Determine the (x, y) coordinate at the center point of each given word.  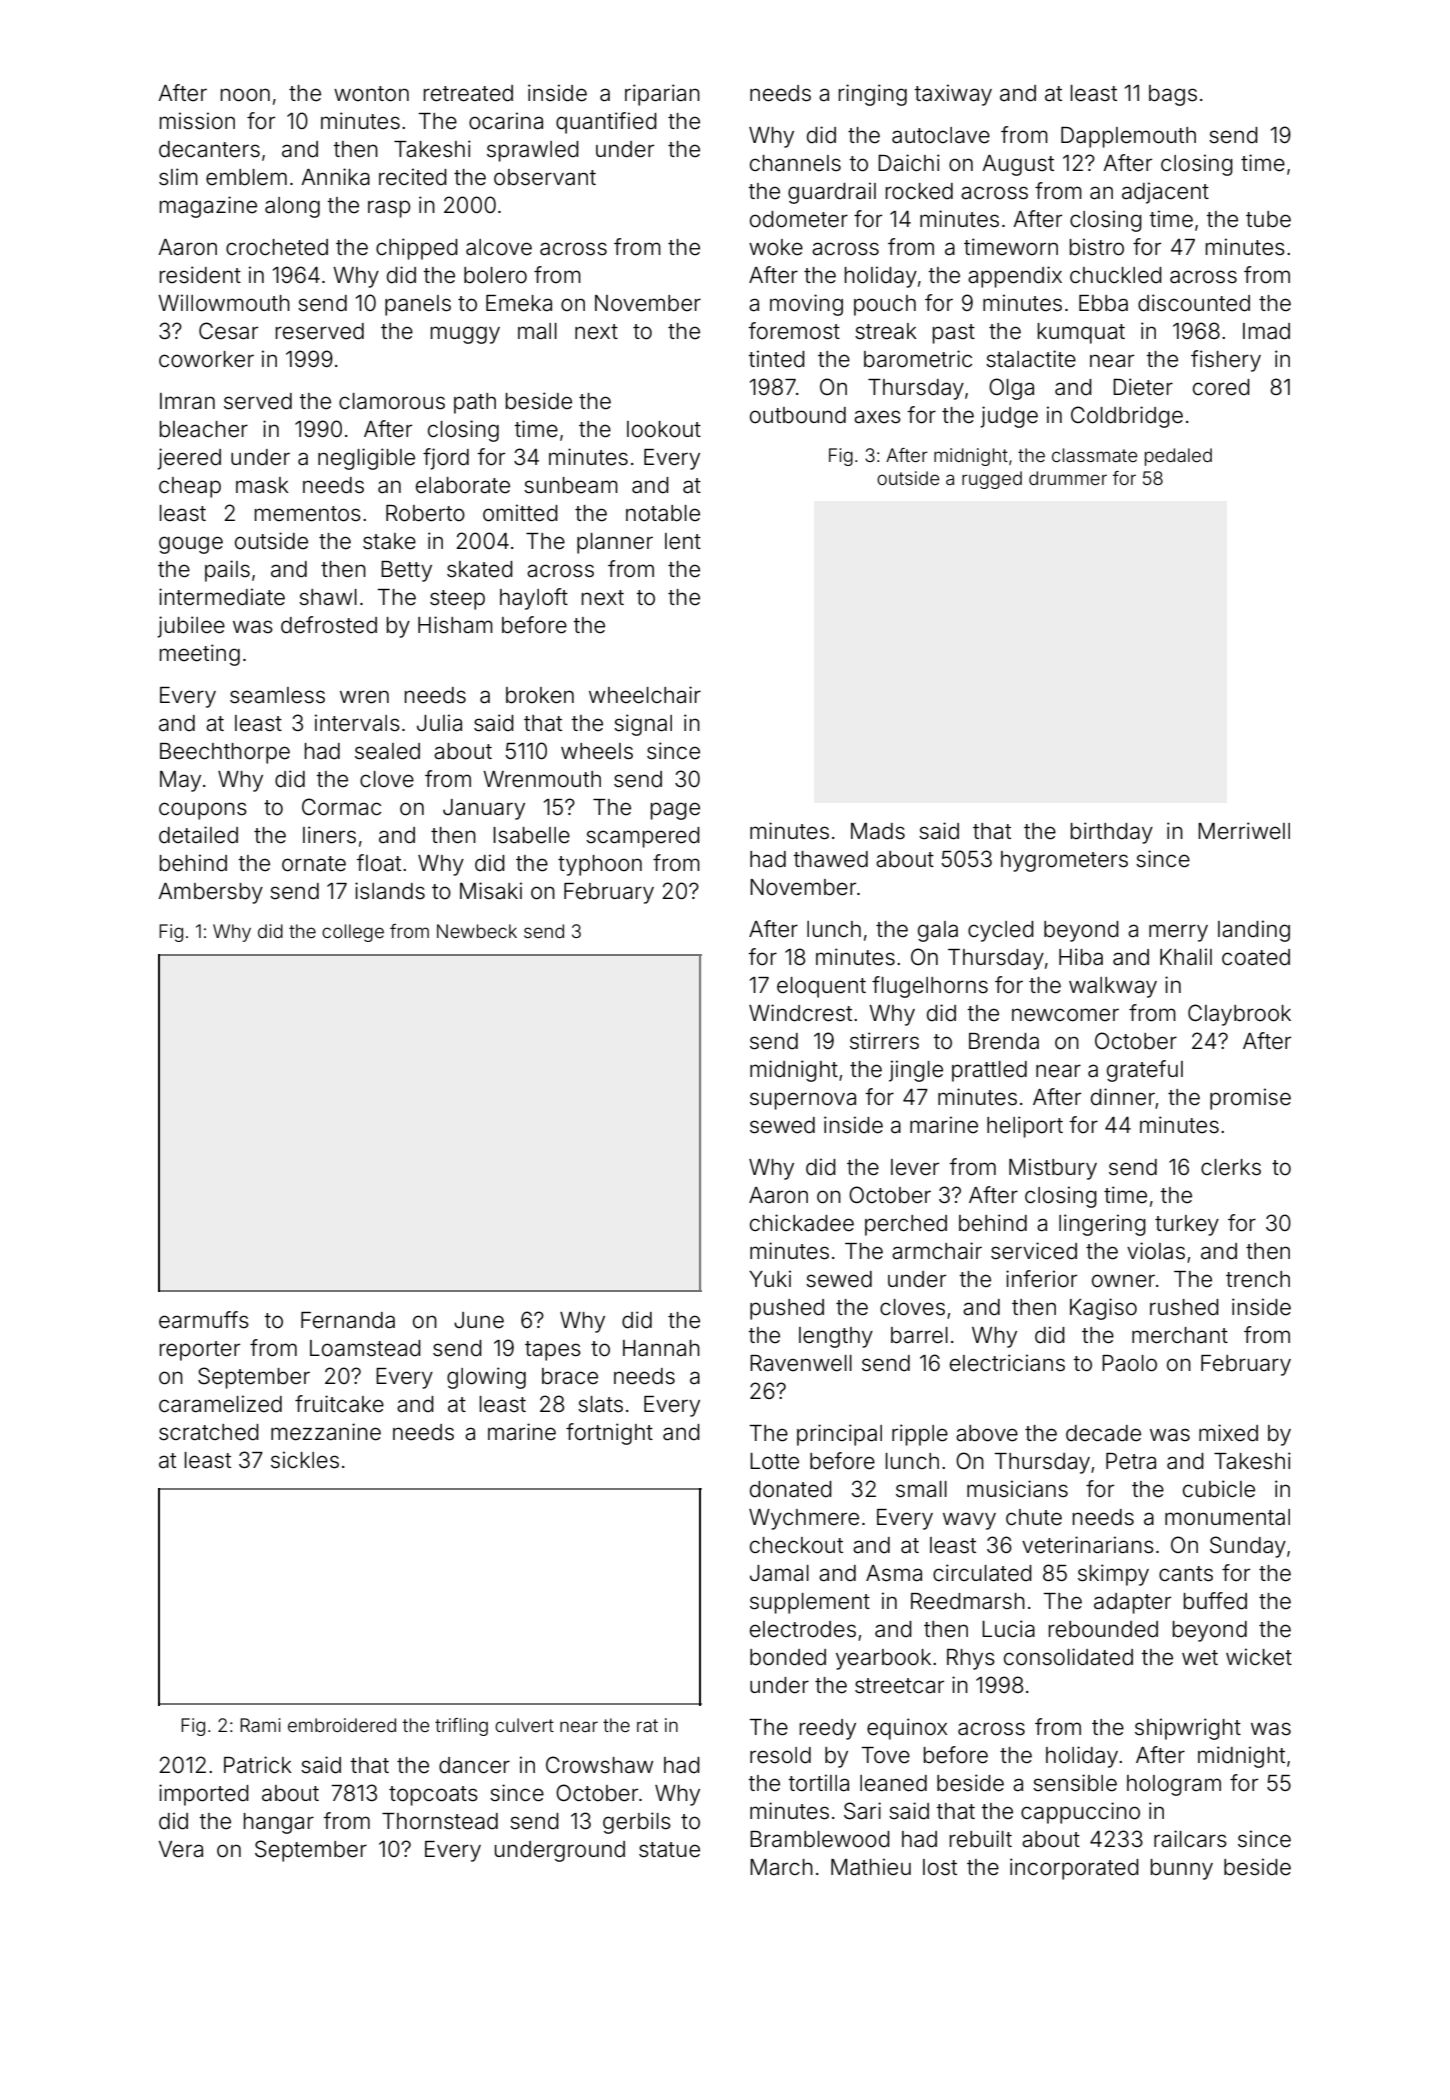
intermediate (222, 597)
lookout (664, 429)
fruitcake (339, 1404)
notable (663, 513)
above (987, 1433)
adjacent (1165, 193)
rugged (992, 480)
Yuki (770, 1278)
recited (413, 177)
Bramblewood (820, 1839)
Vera (181, 1849)
